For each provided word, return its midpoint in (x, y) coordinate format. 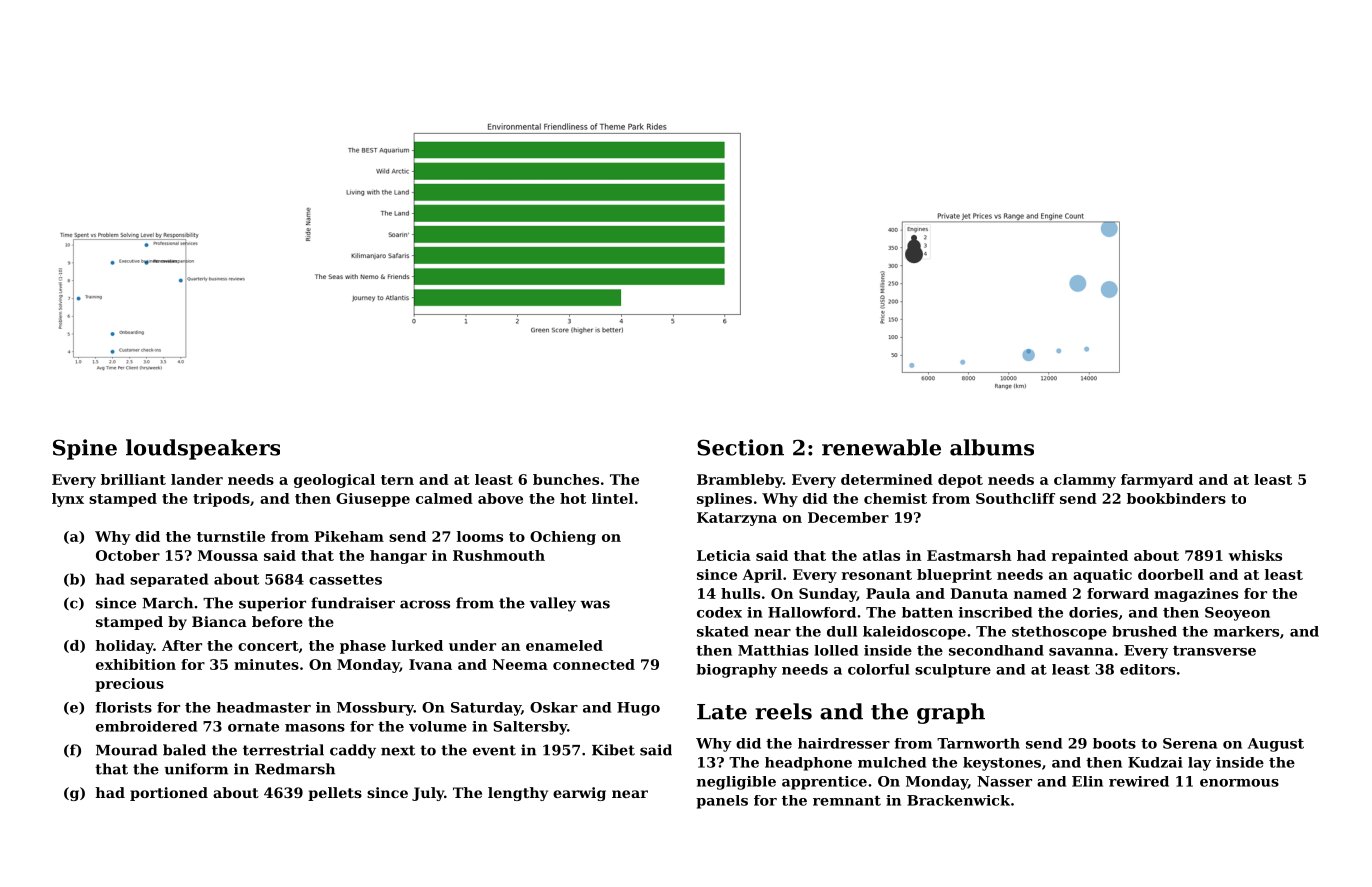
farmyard (1157, 481)
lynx (68, 500)
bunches (566, 479)
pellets (335, 794)
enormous (1239, 783)
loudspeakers (203, 449)
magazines (1196, 595)
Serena (1190, 743)
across (425, 604)
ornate (253, 727)
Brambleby (740, 481)
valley (553, 604)
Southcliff (1015, 498)
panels (722, 802)
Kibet (613, 750)
